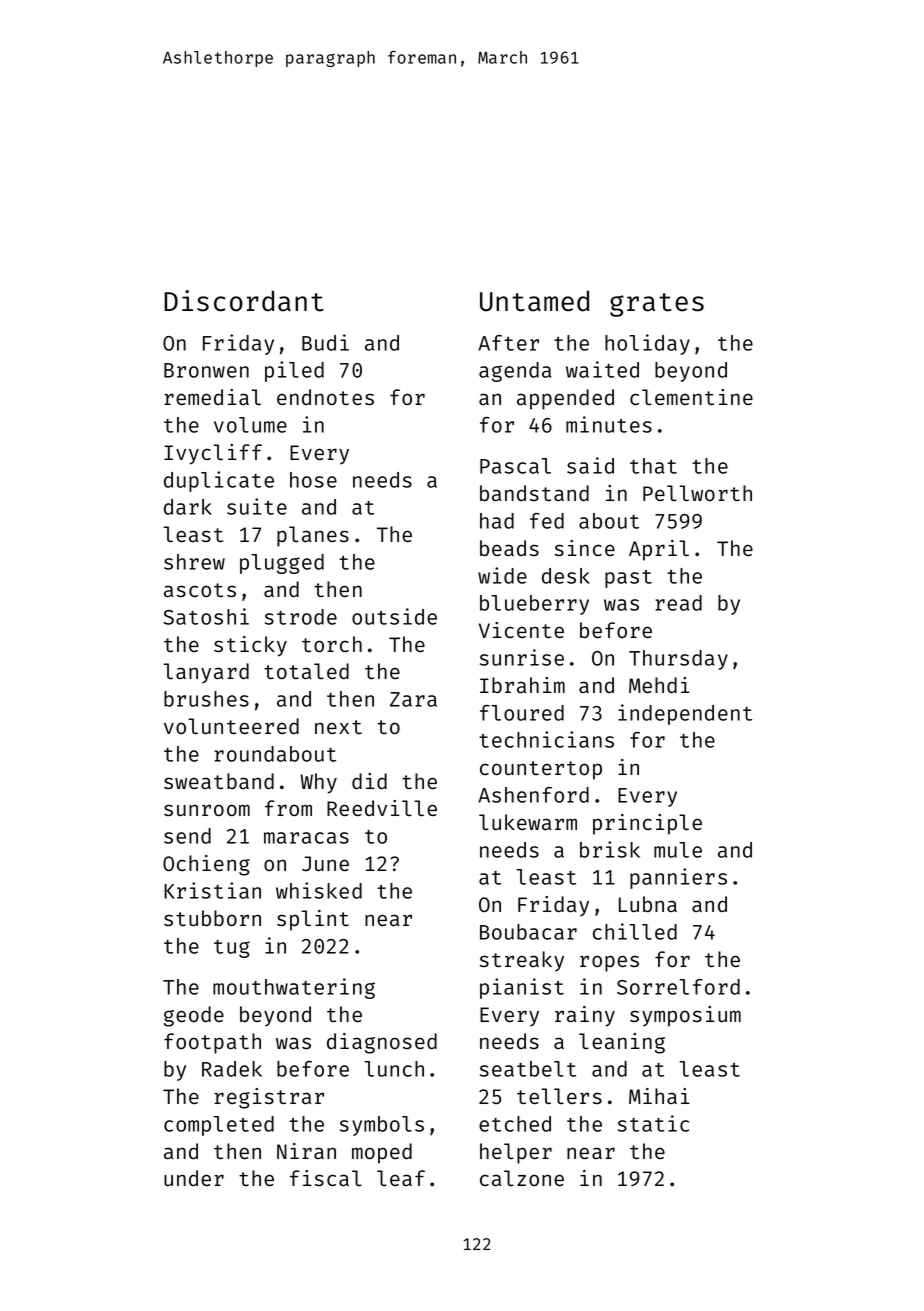 The image size is (924, 1311). What do you see at coordinates (522, 988) in the screenshot?
I see `pianist` at bounding box center [522, 988].
